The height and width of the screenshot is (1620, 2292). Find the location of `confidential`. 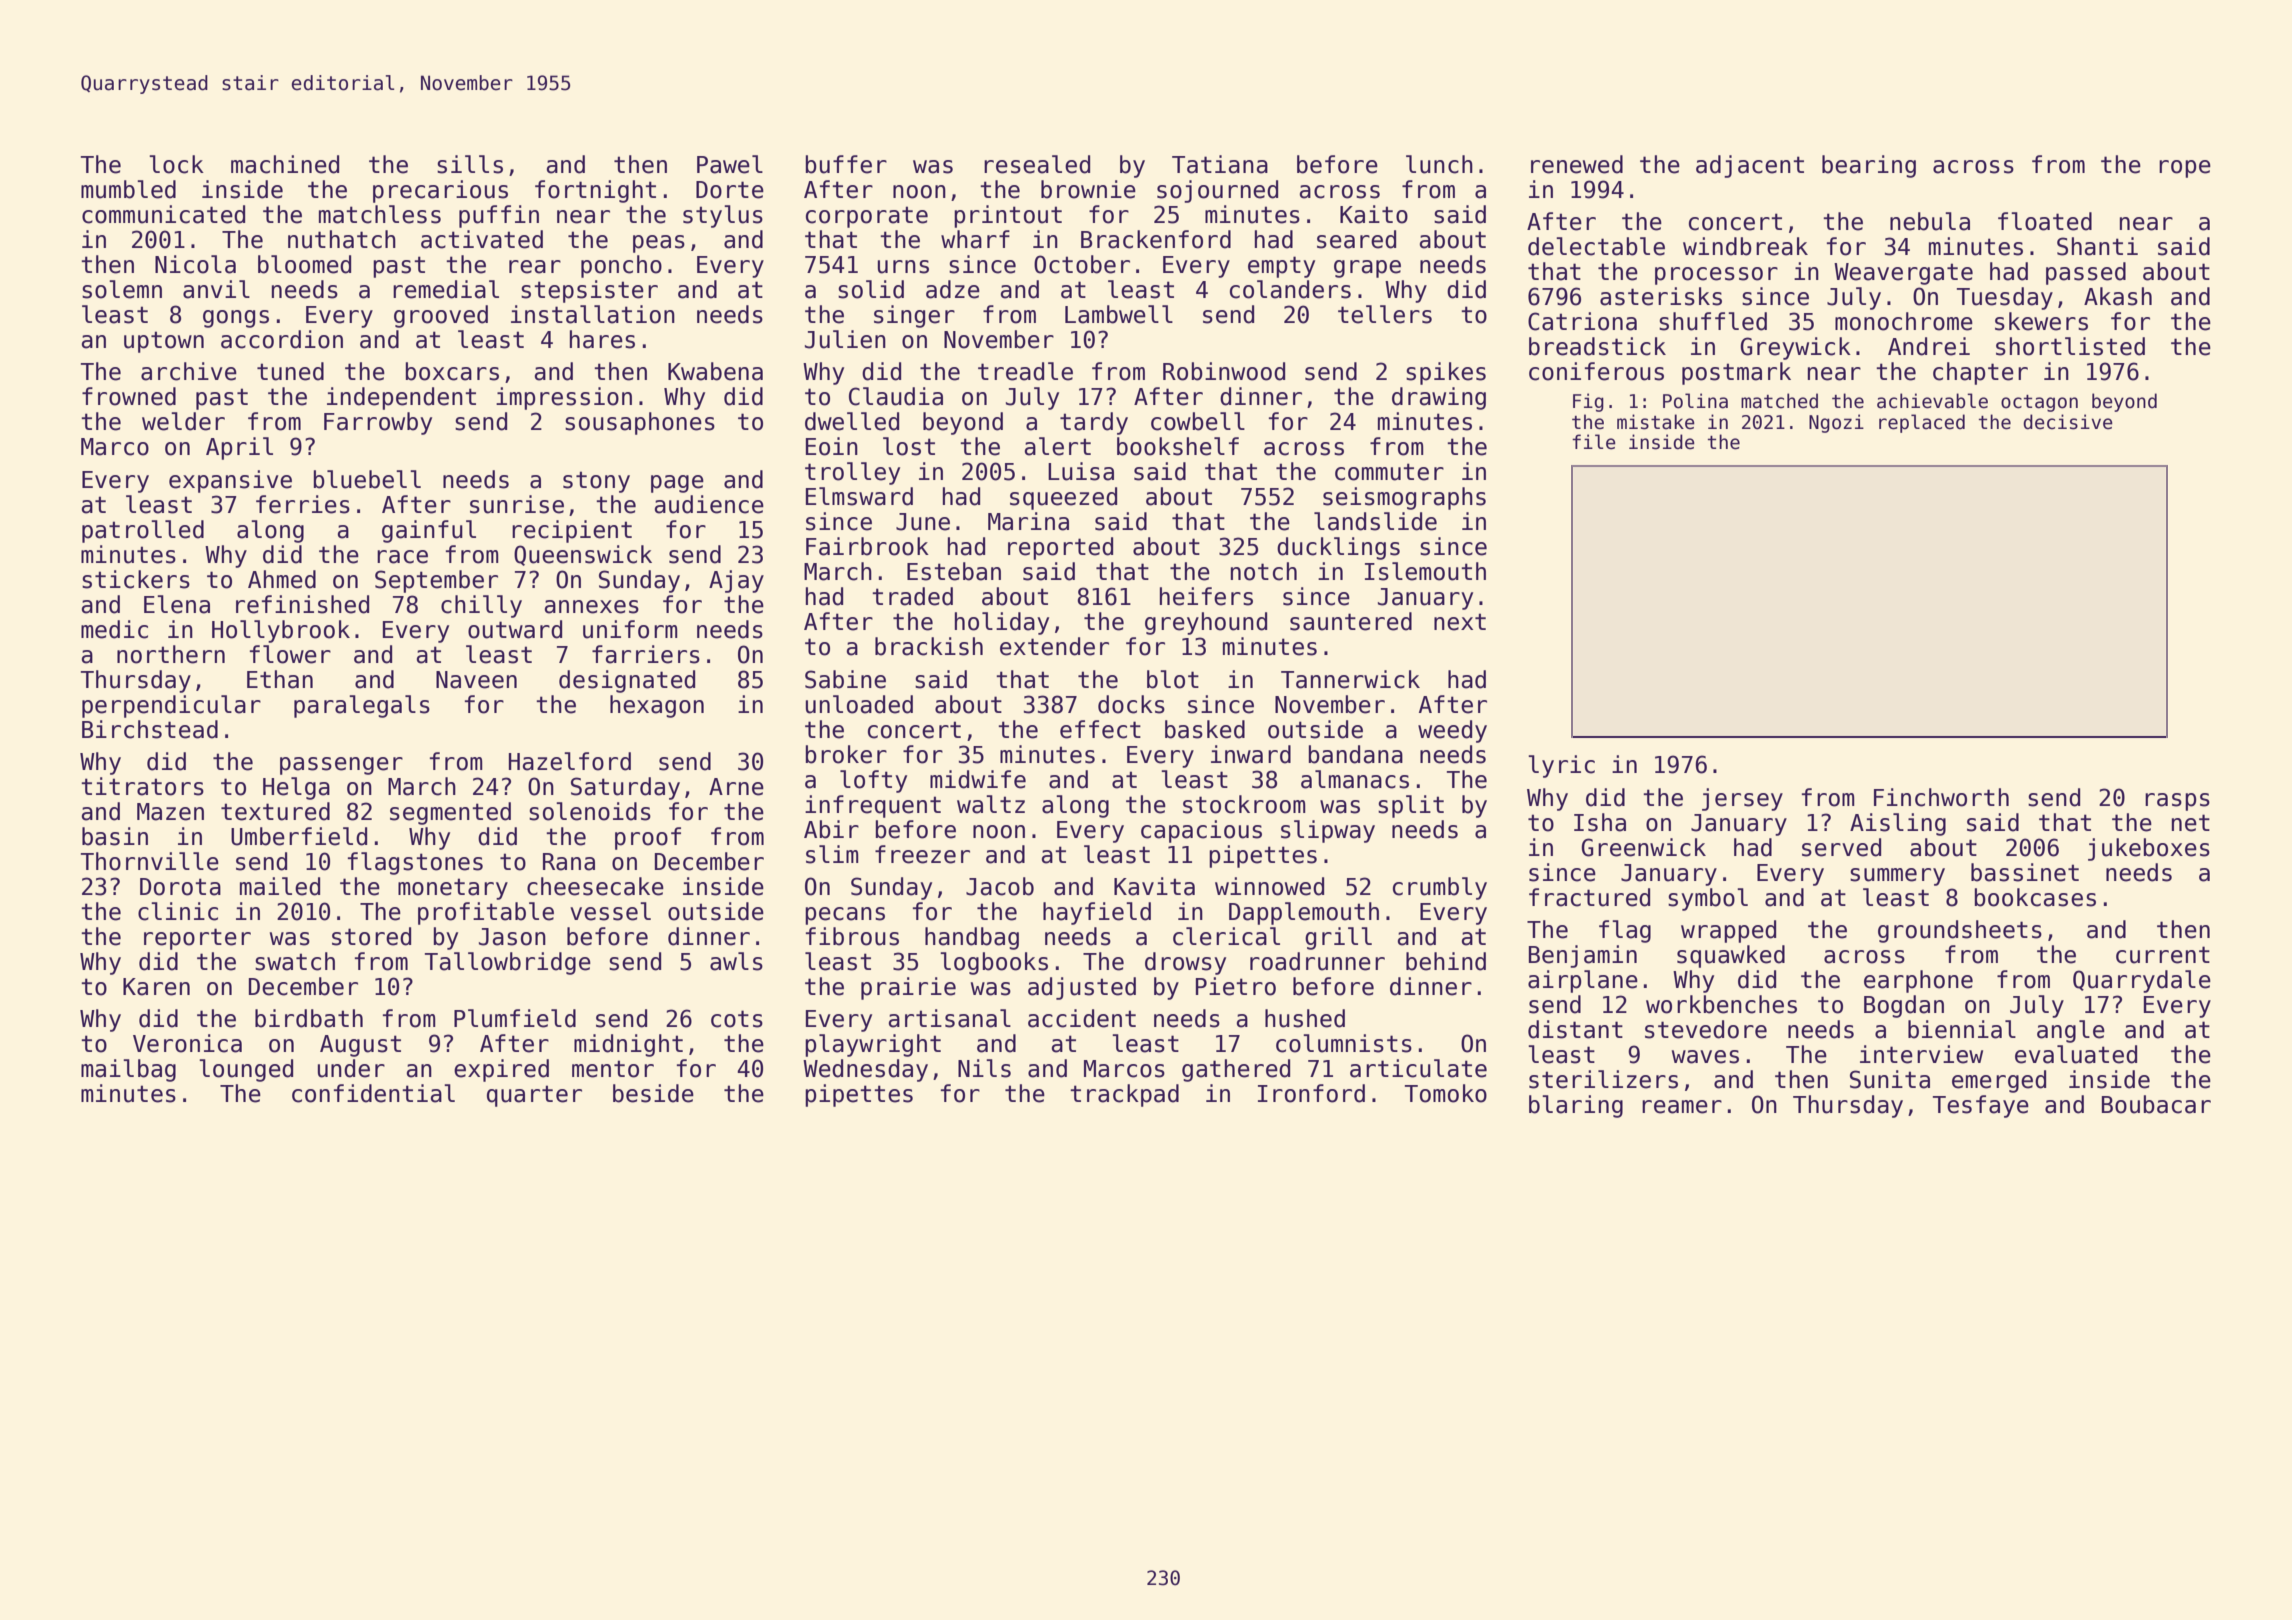

confidential is located at coordinates (373, 1093).
